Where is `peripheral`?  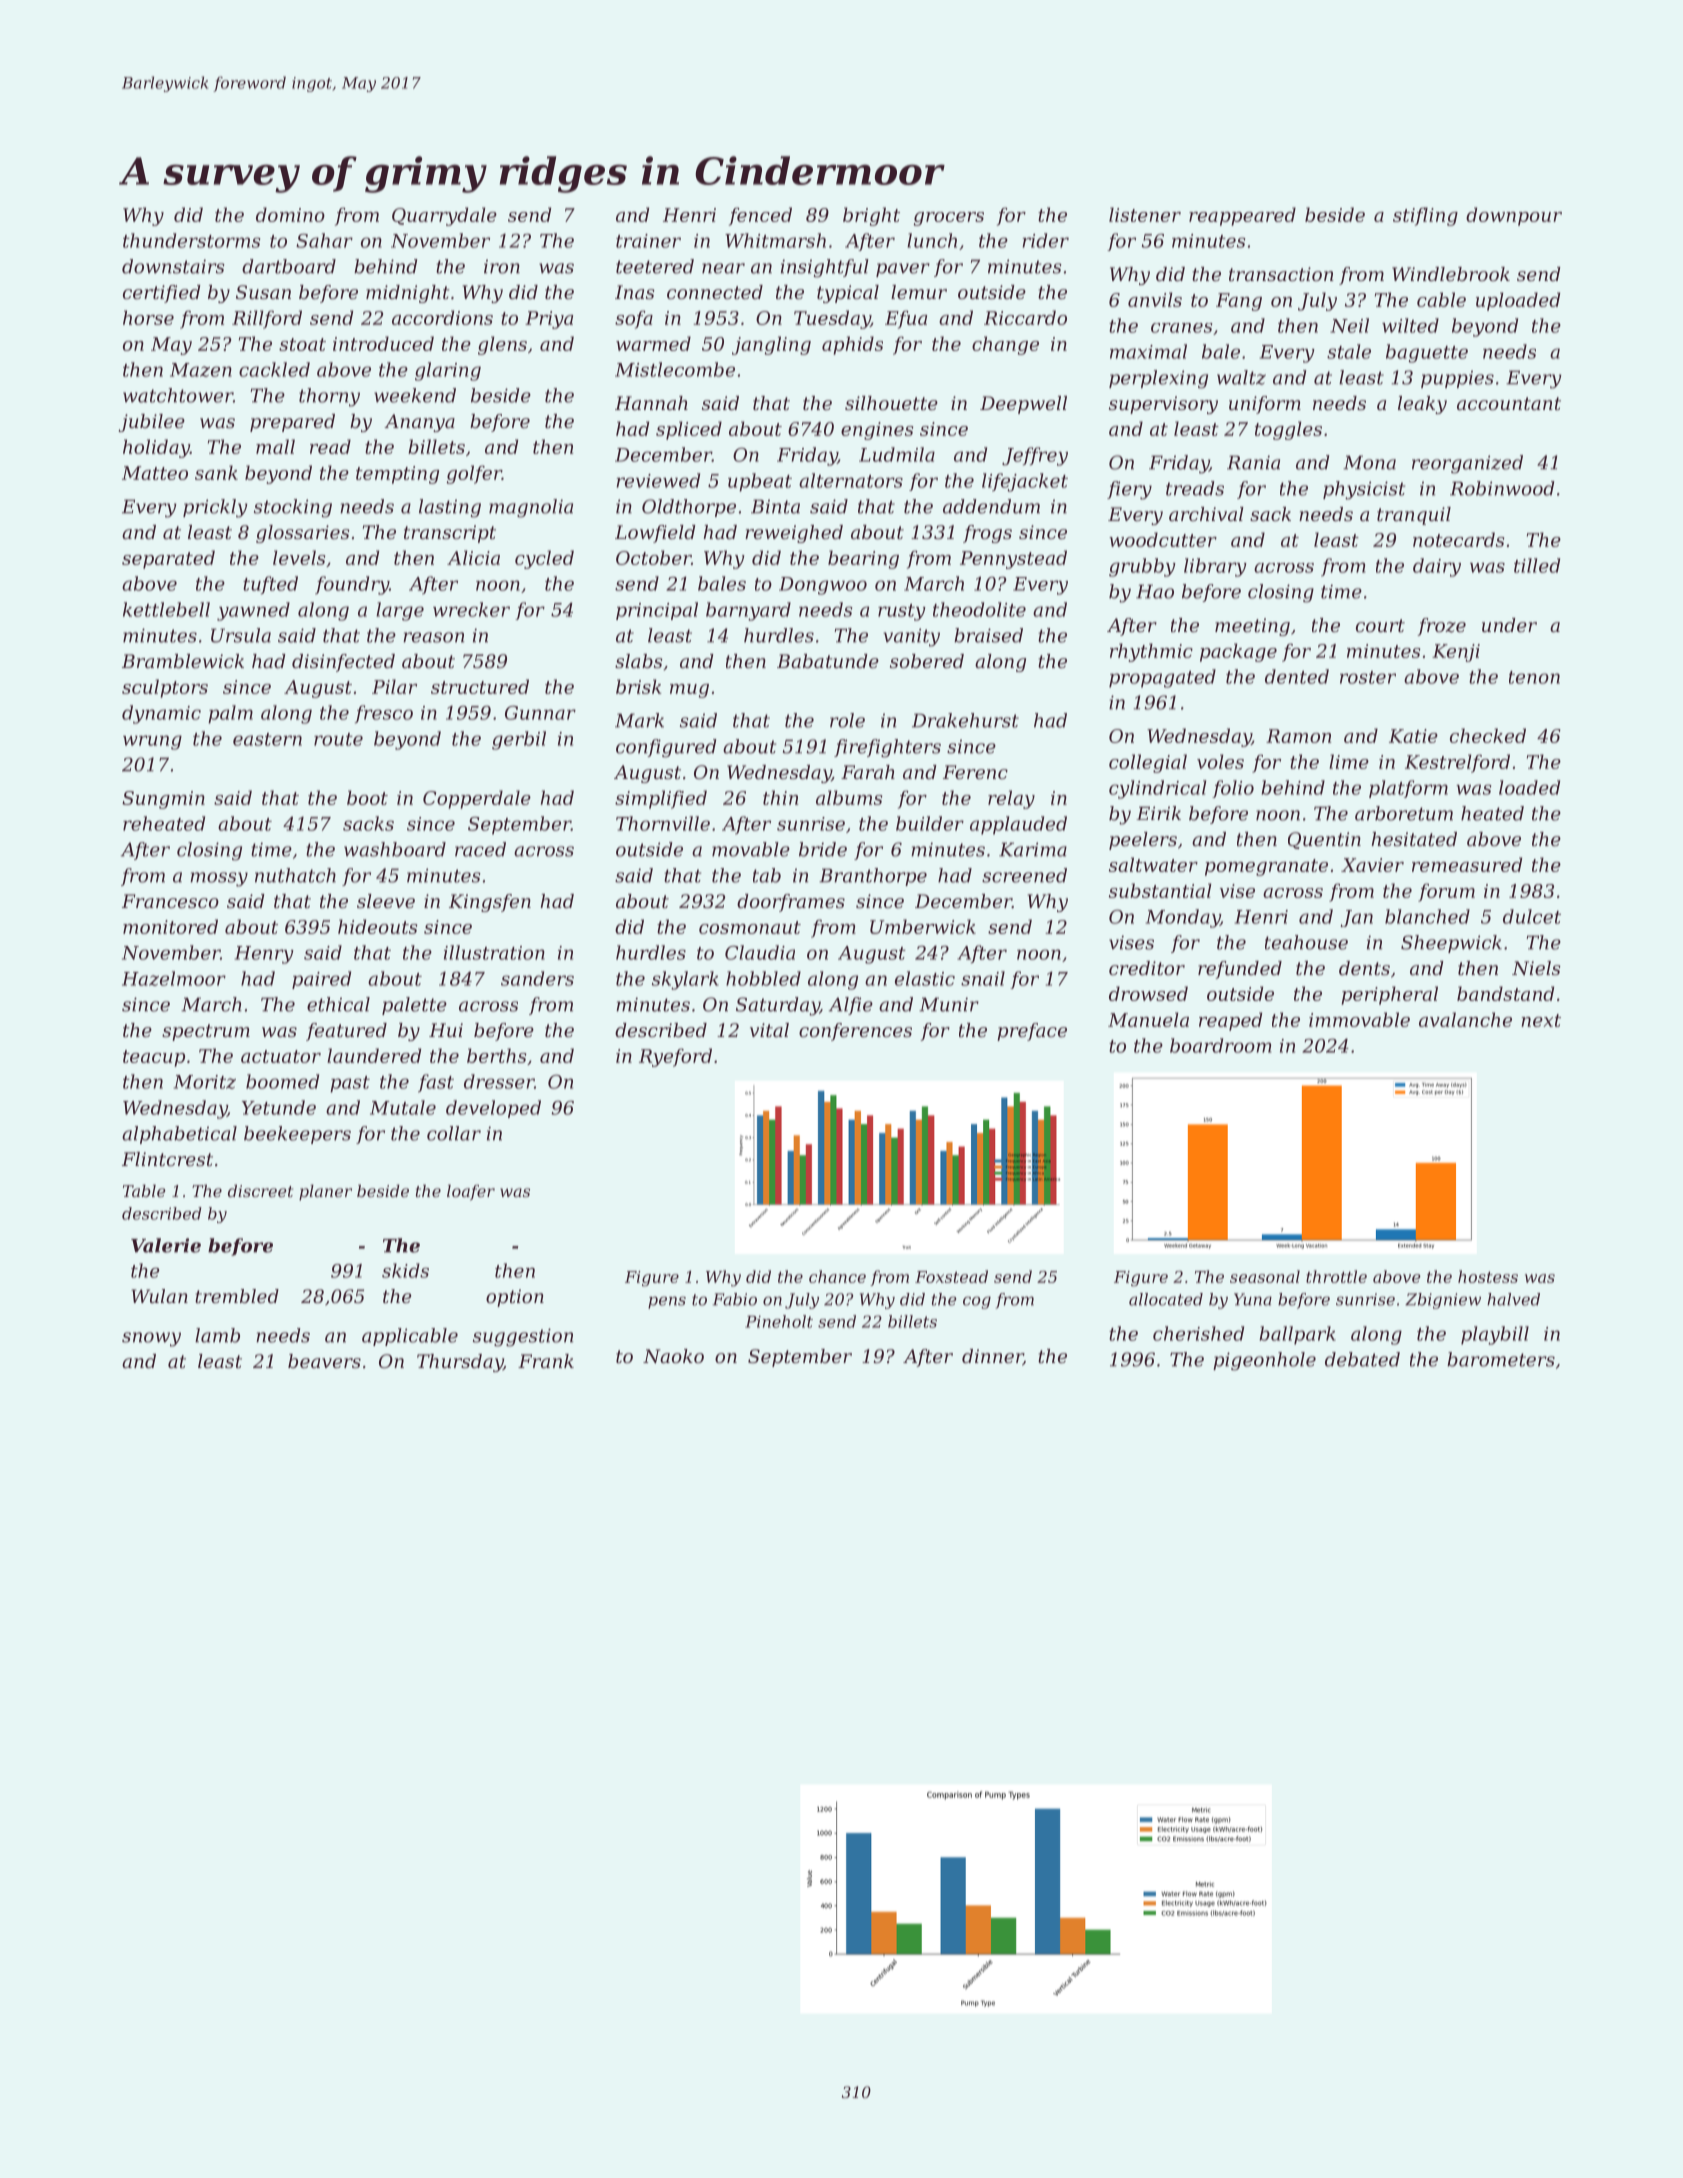 peripheral is located at coordinates (1390, 995).
